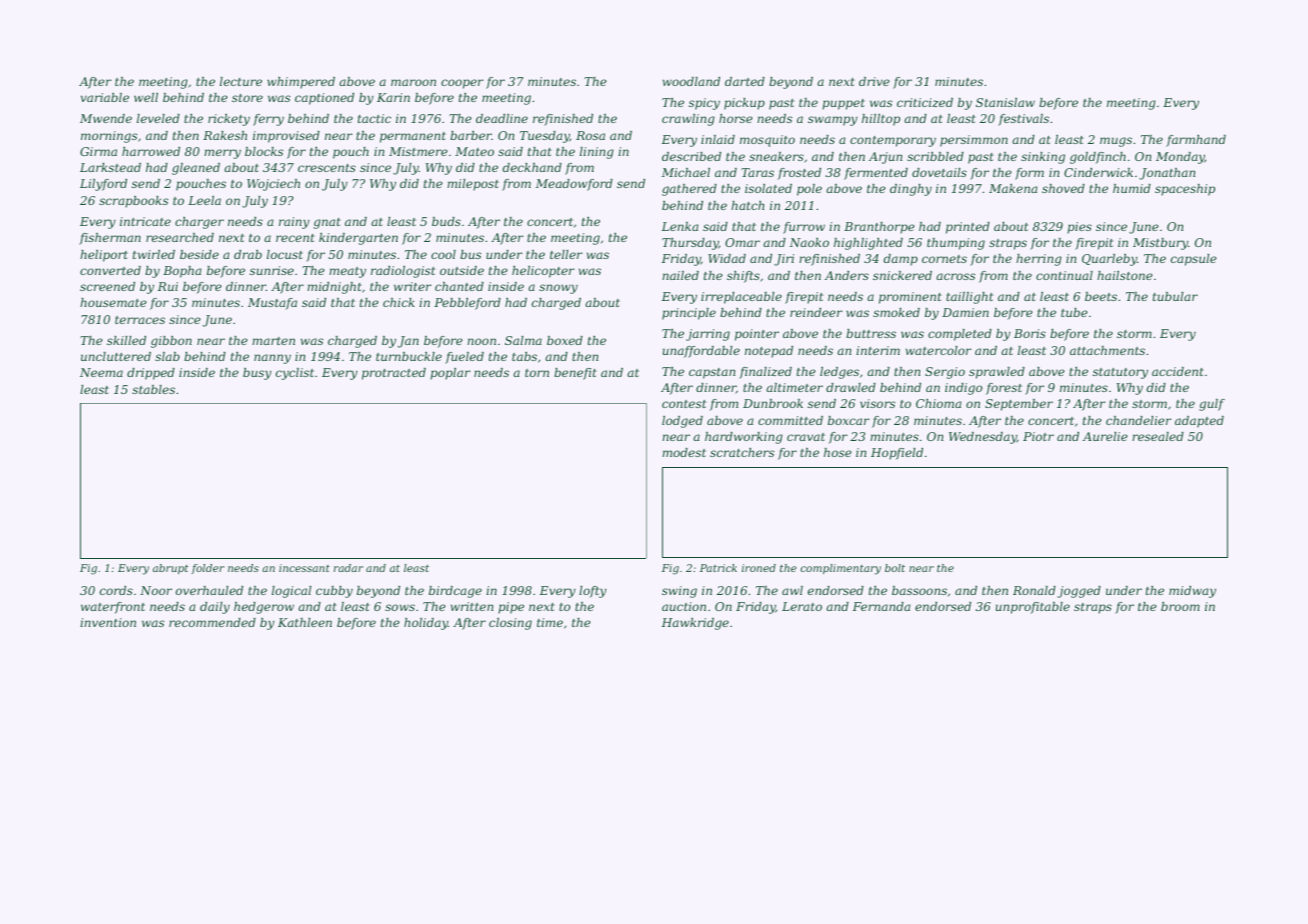  Describe the element at coordinates (1167, 174) in the image. I see `Jonathan` at that location.
